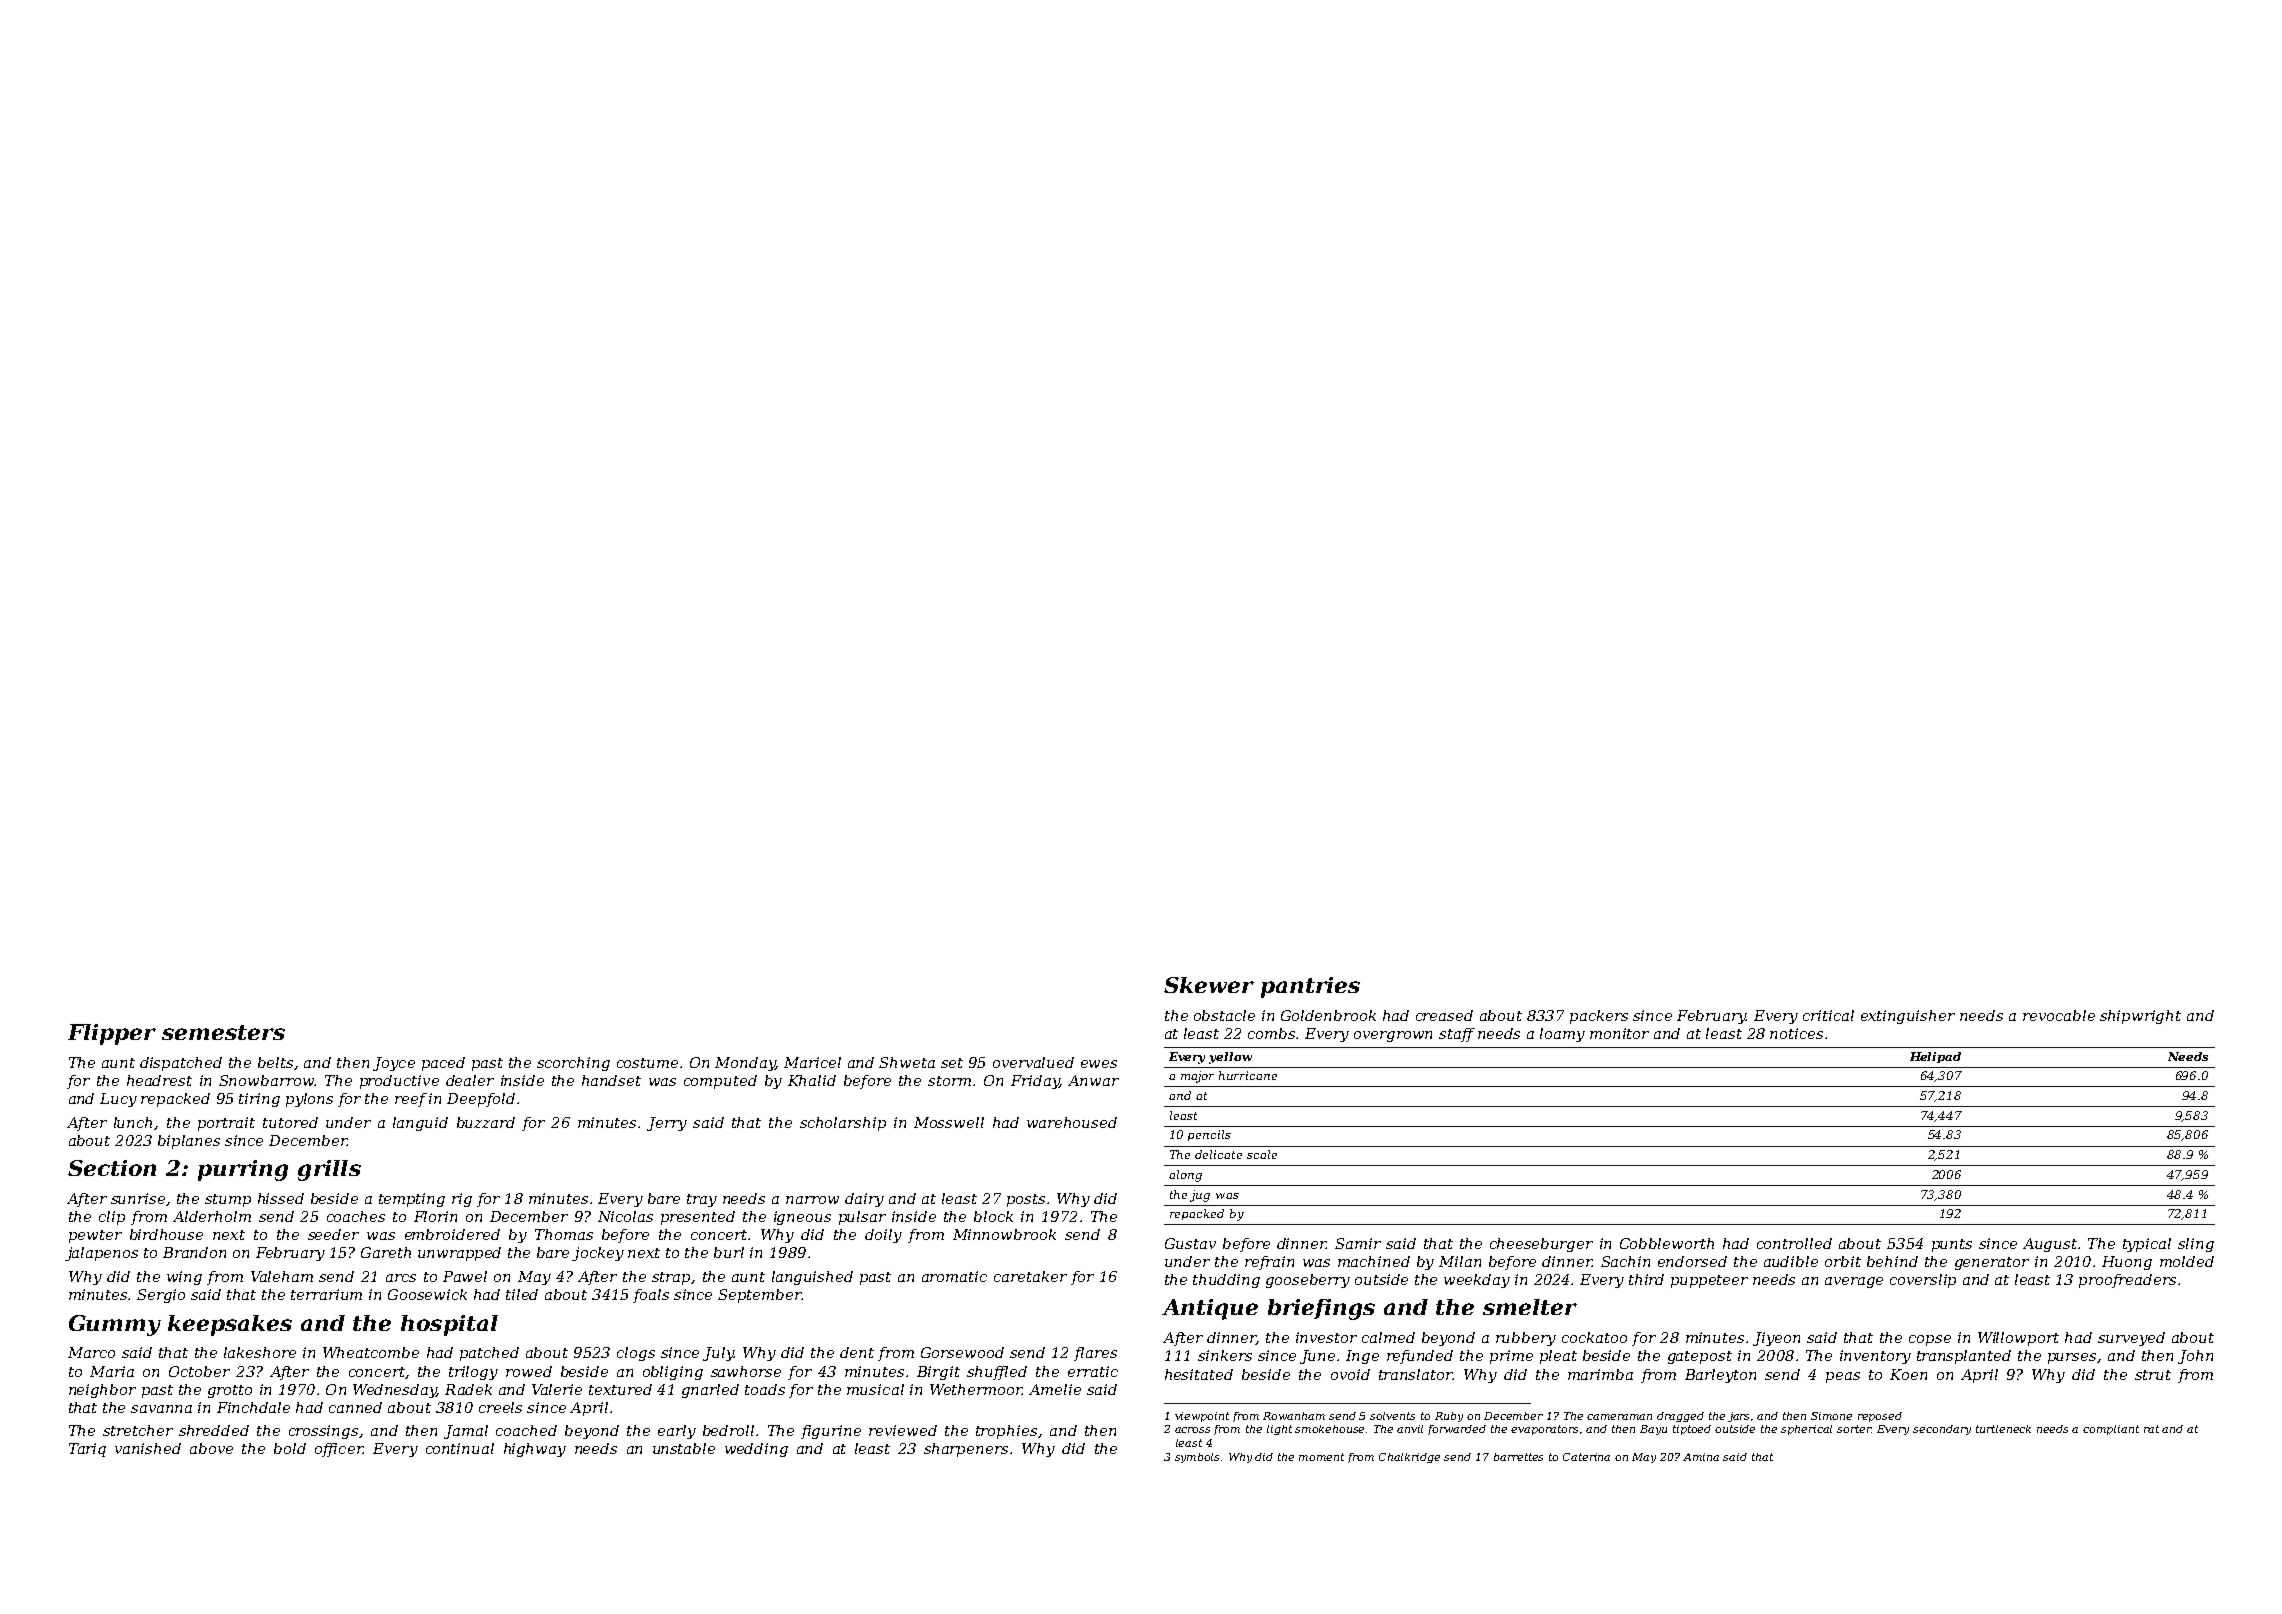 Image resolution: width=2282 pixels, height=1614 pixels. Describe the element at coordinates (1935, 1057) in the page. I see `Helipad` at that location.
